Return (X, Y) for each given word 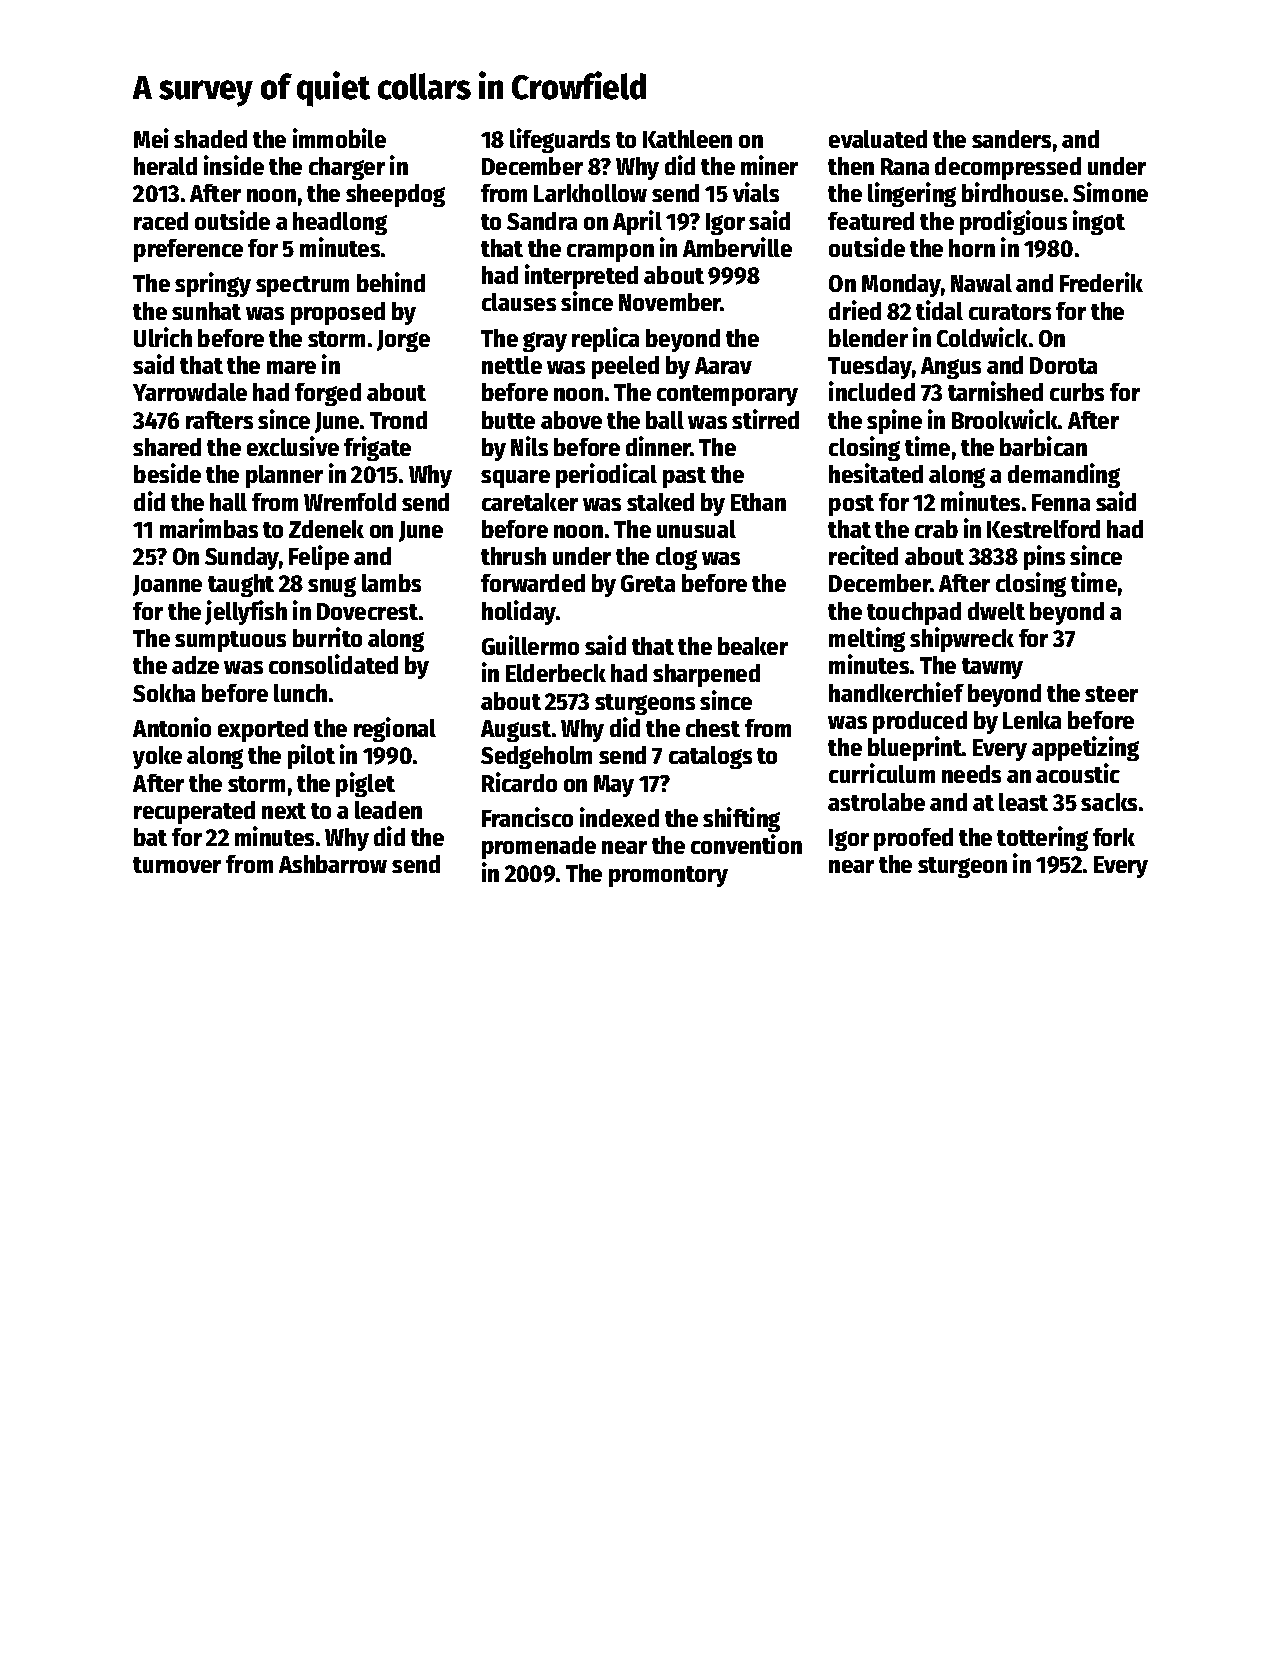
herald (165, 166)
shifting (741, 819)
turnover (177, 865)
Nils (529, 446)
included (872, 391)
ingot (1099, 222)
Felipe (319, 557)
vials (756, 192)
